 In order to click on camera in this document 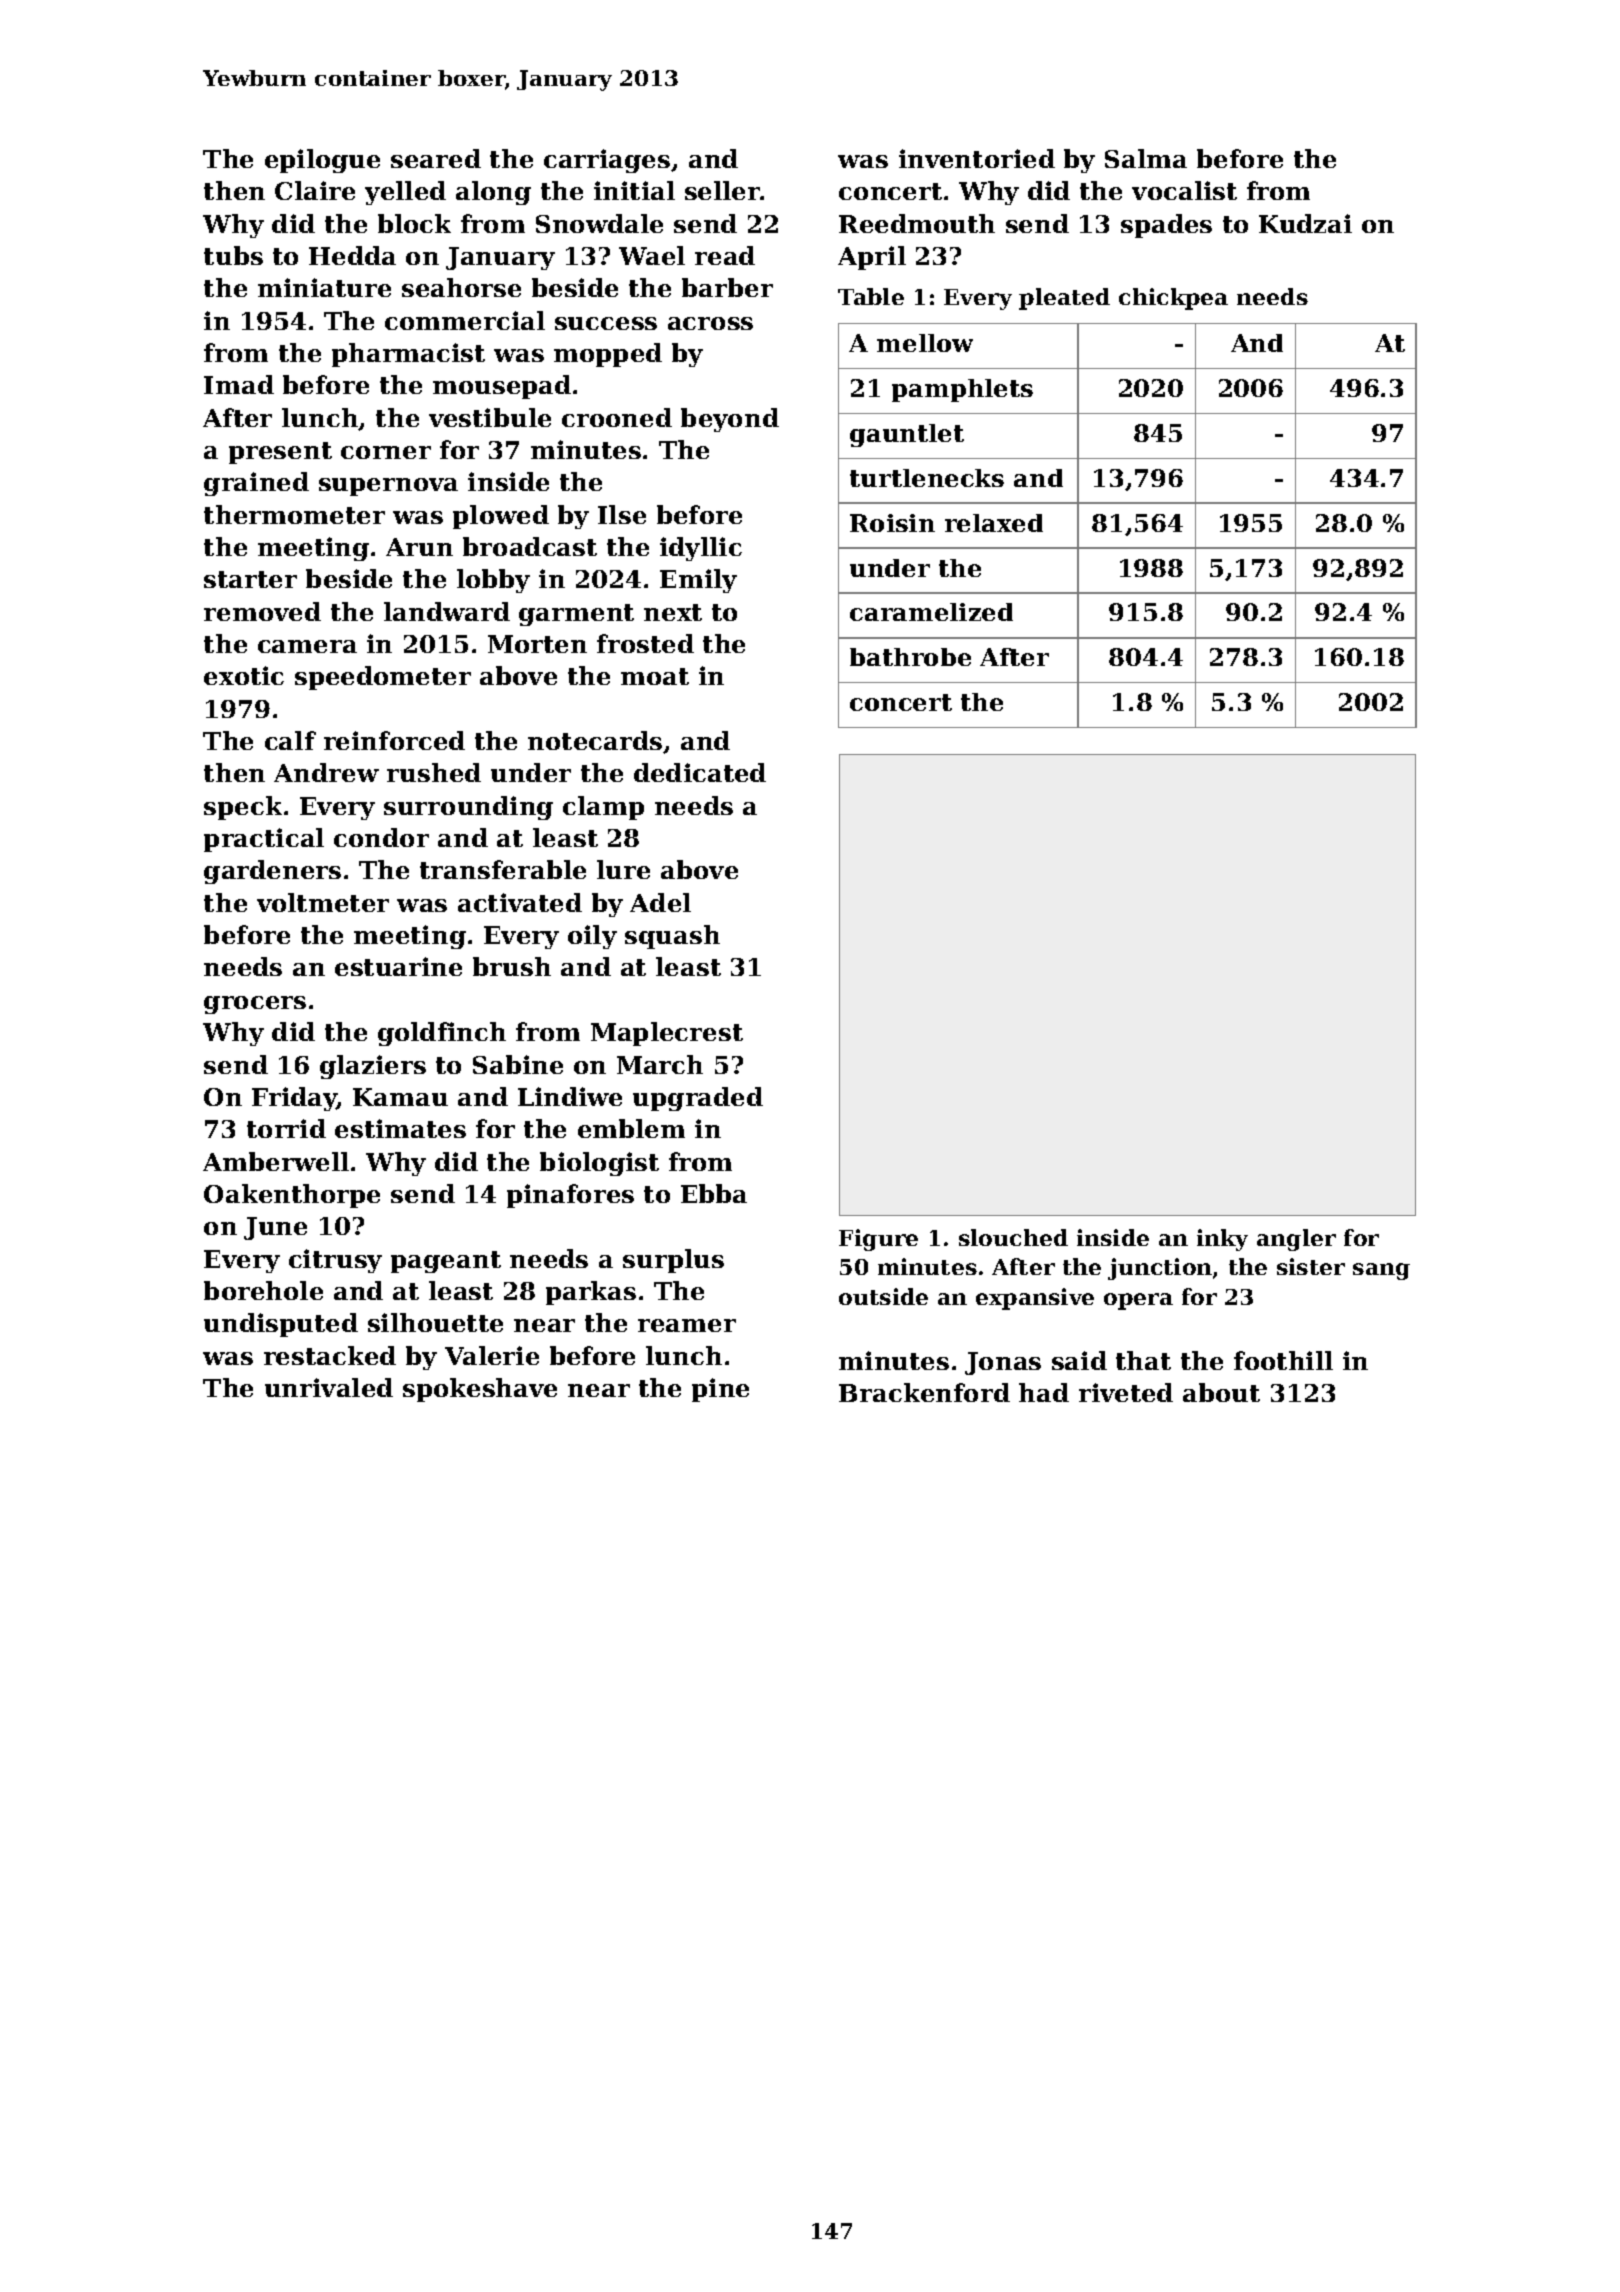, I will do `click(307, 646)`.
